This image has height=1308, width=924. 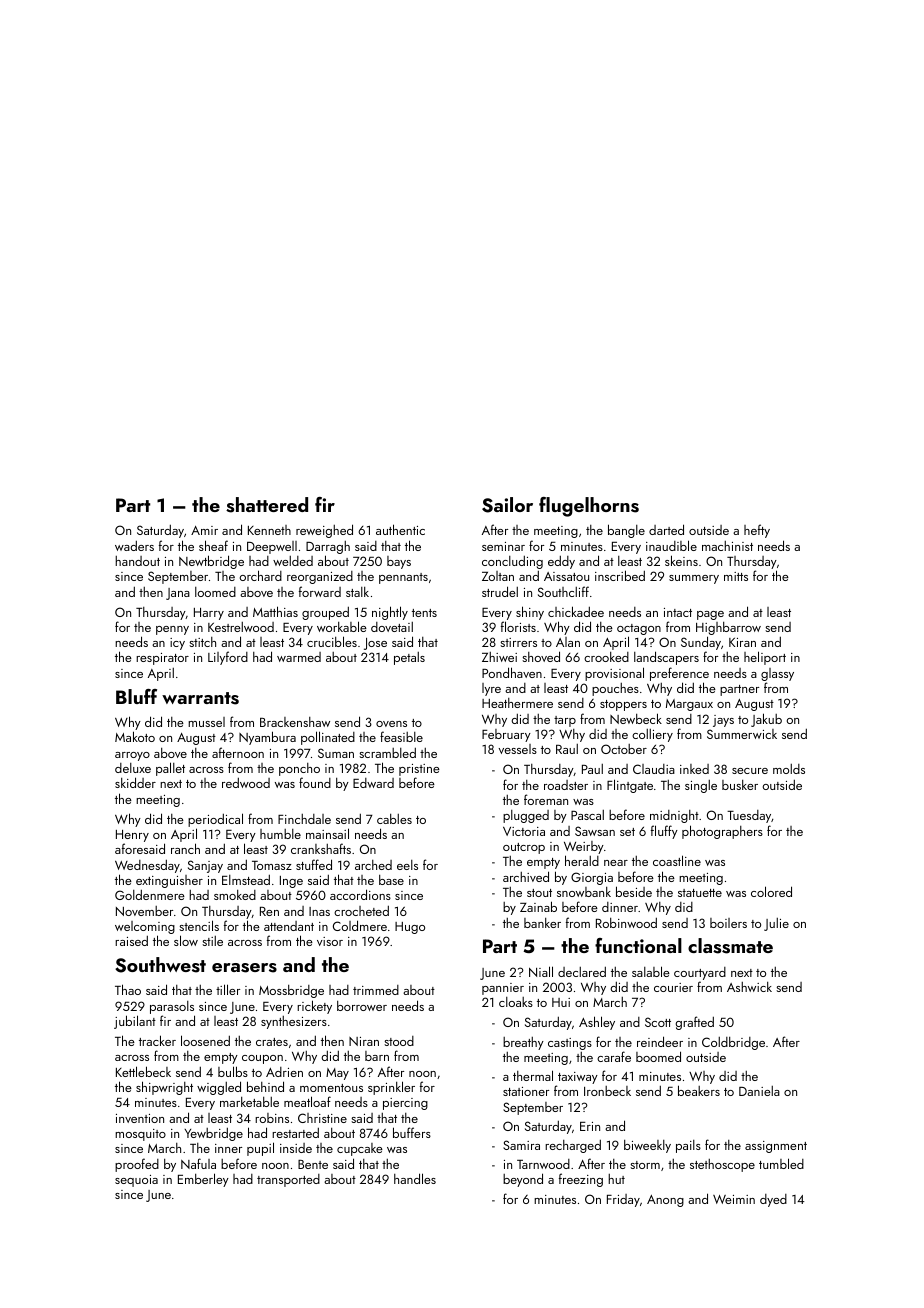 I want to click on outcrop, so click(x=524, y=848).
